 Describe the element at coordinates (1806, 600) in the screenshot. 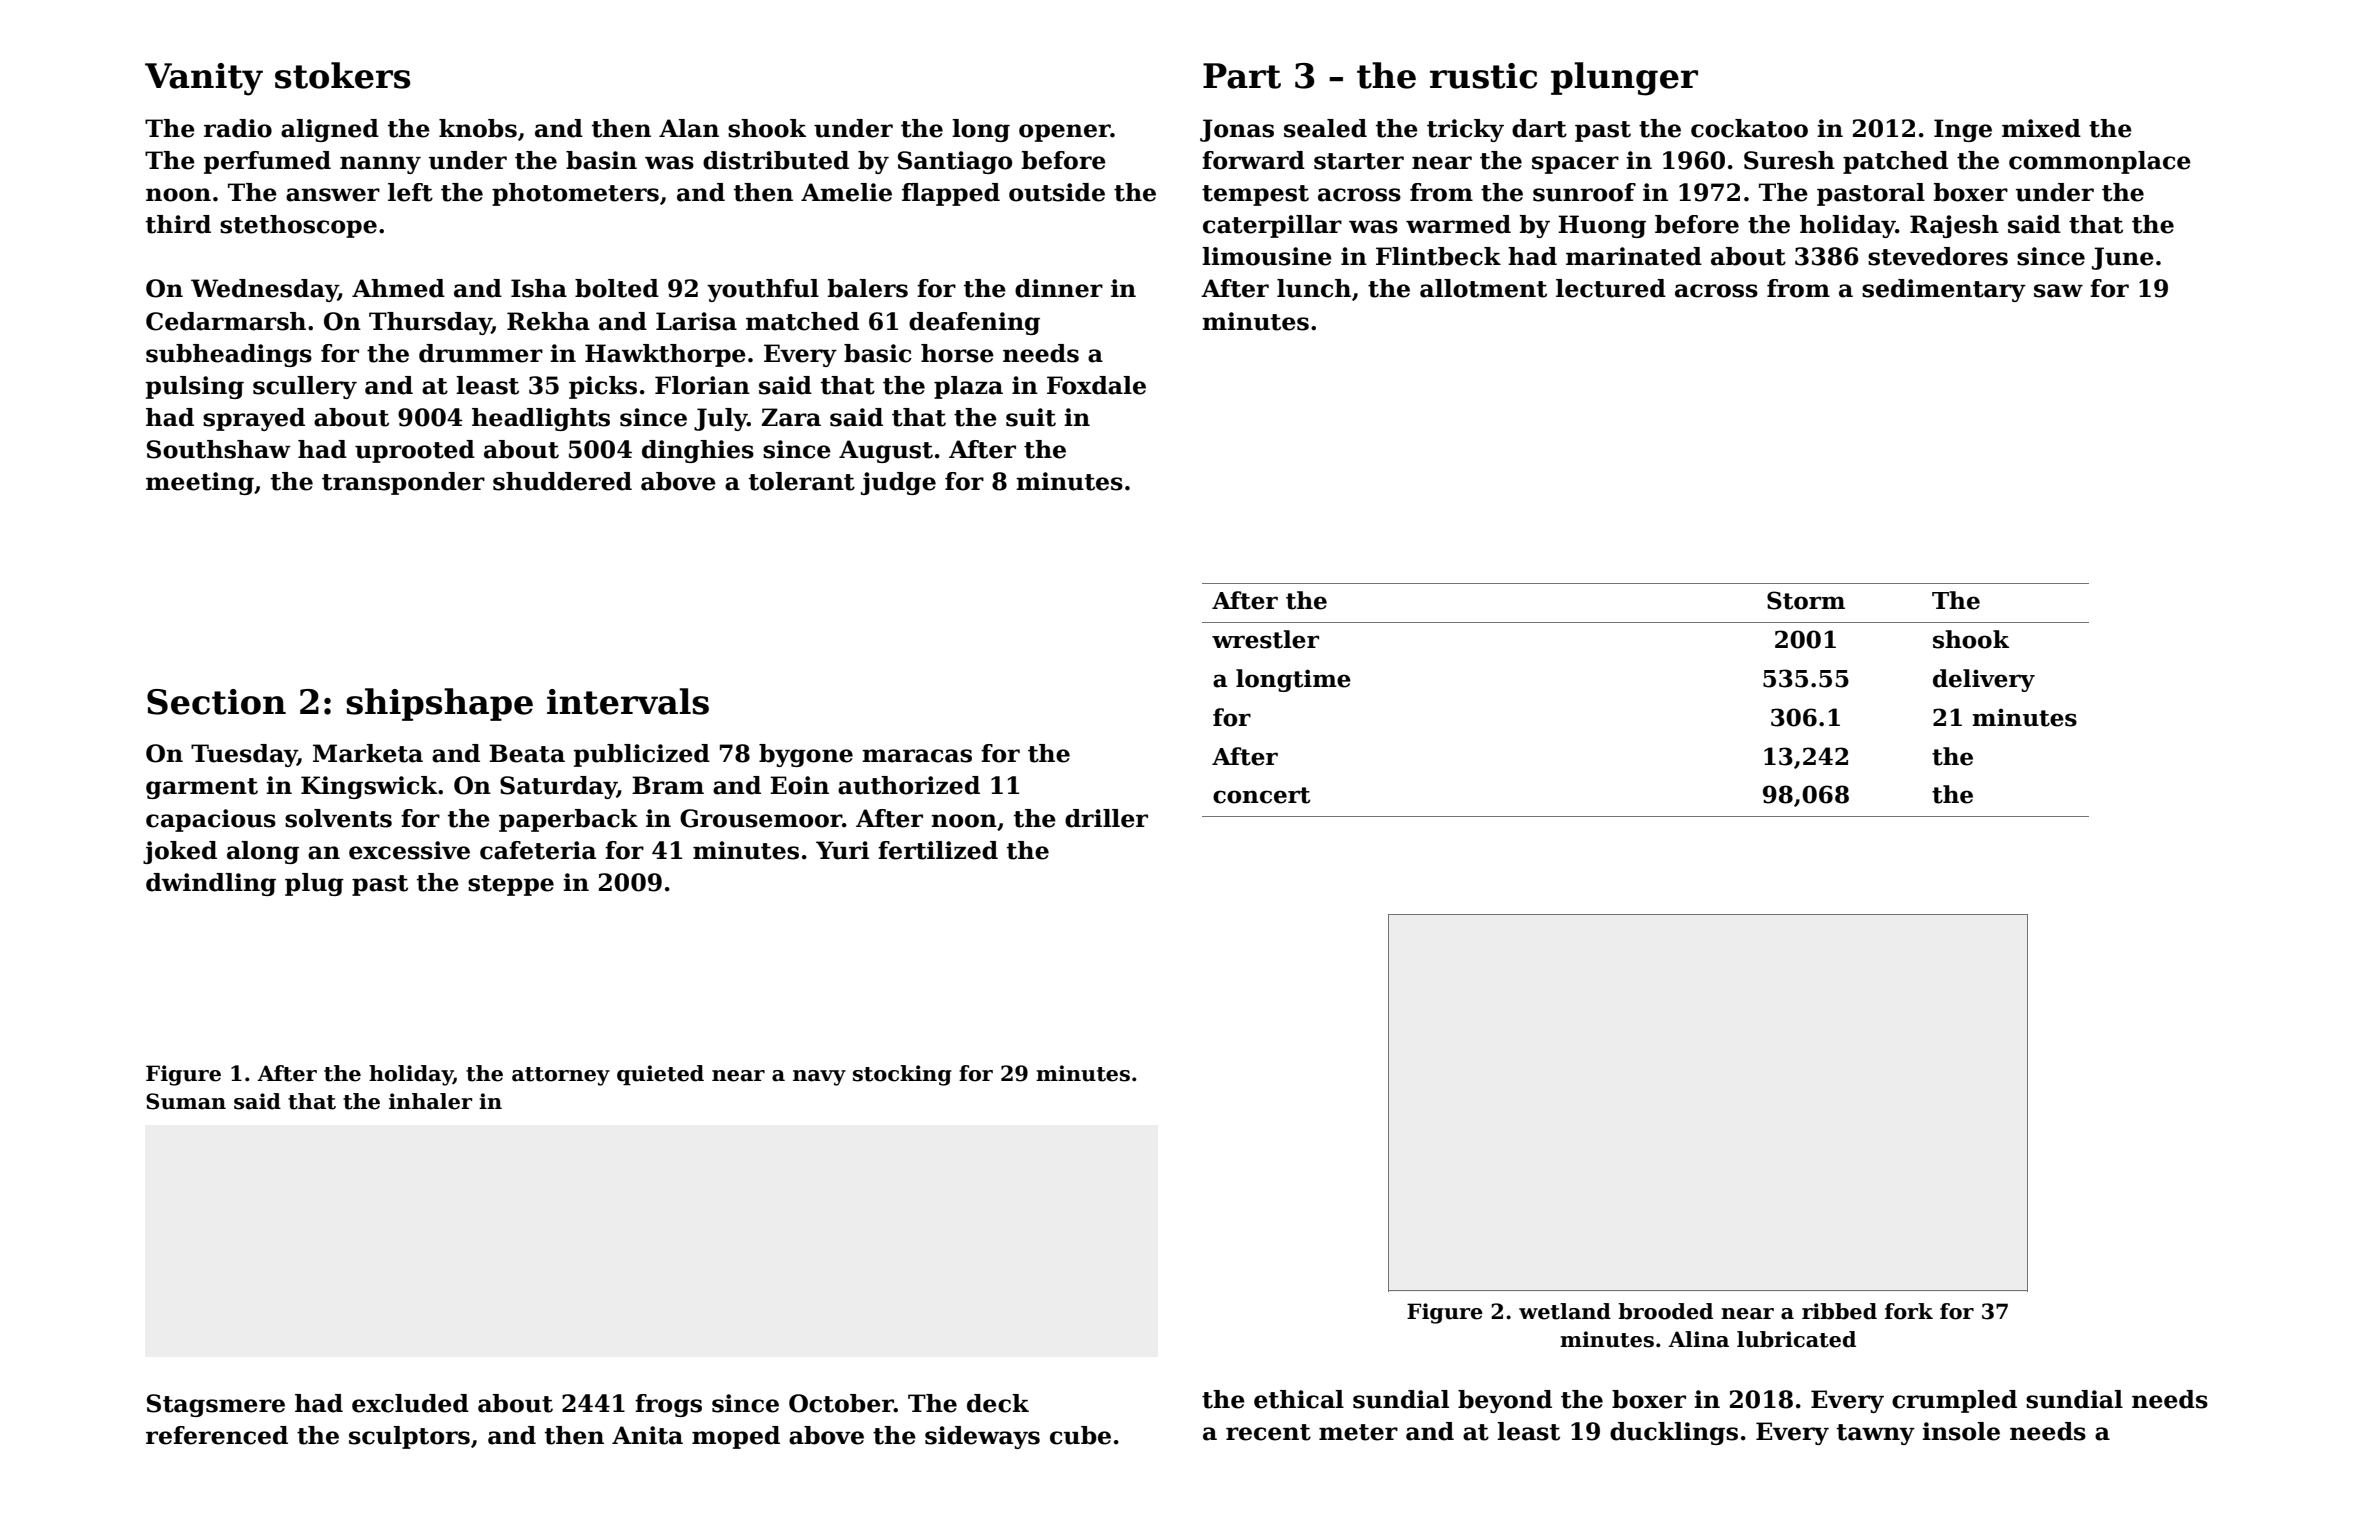

I see `Storm` at that location.
